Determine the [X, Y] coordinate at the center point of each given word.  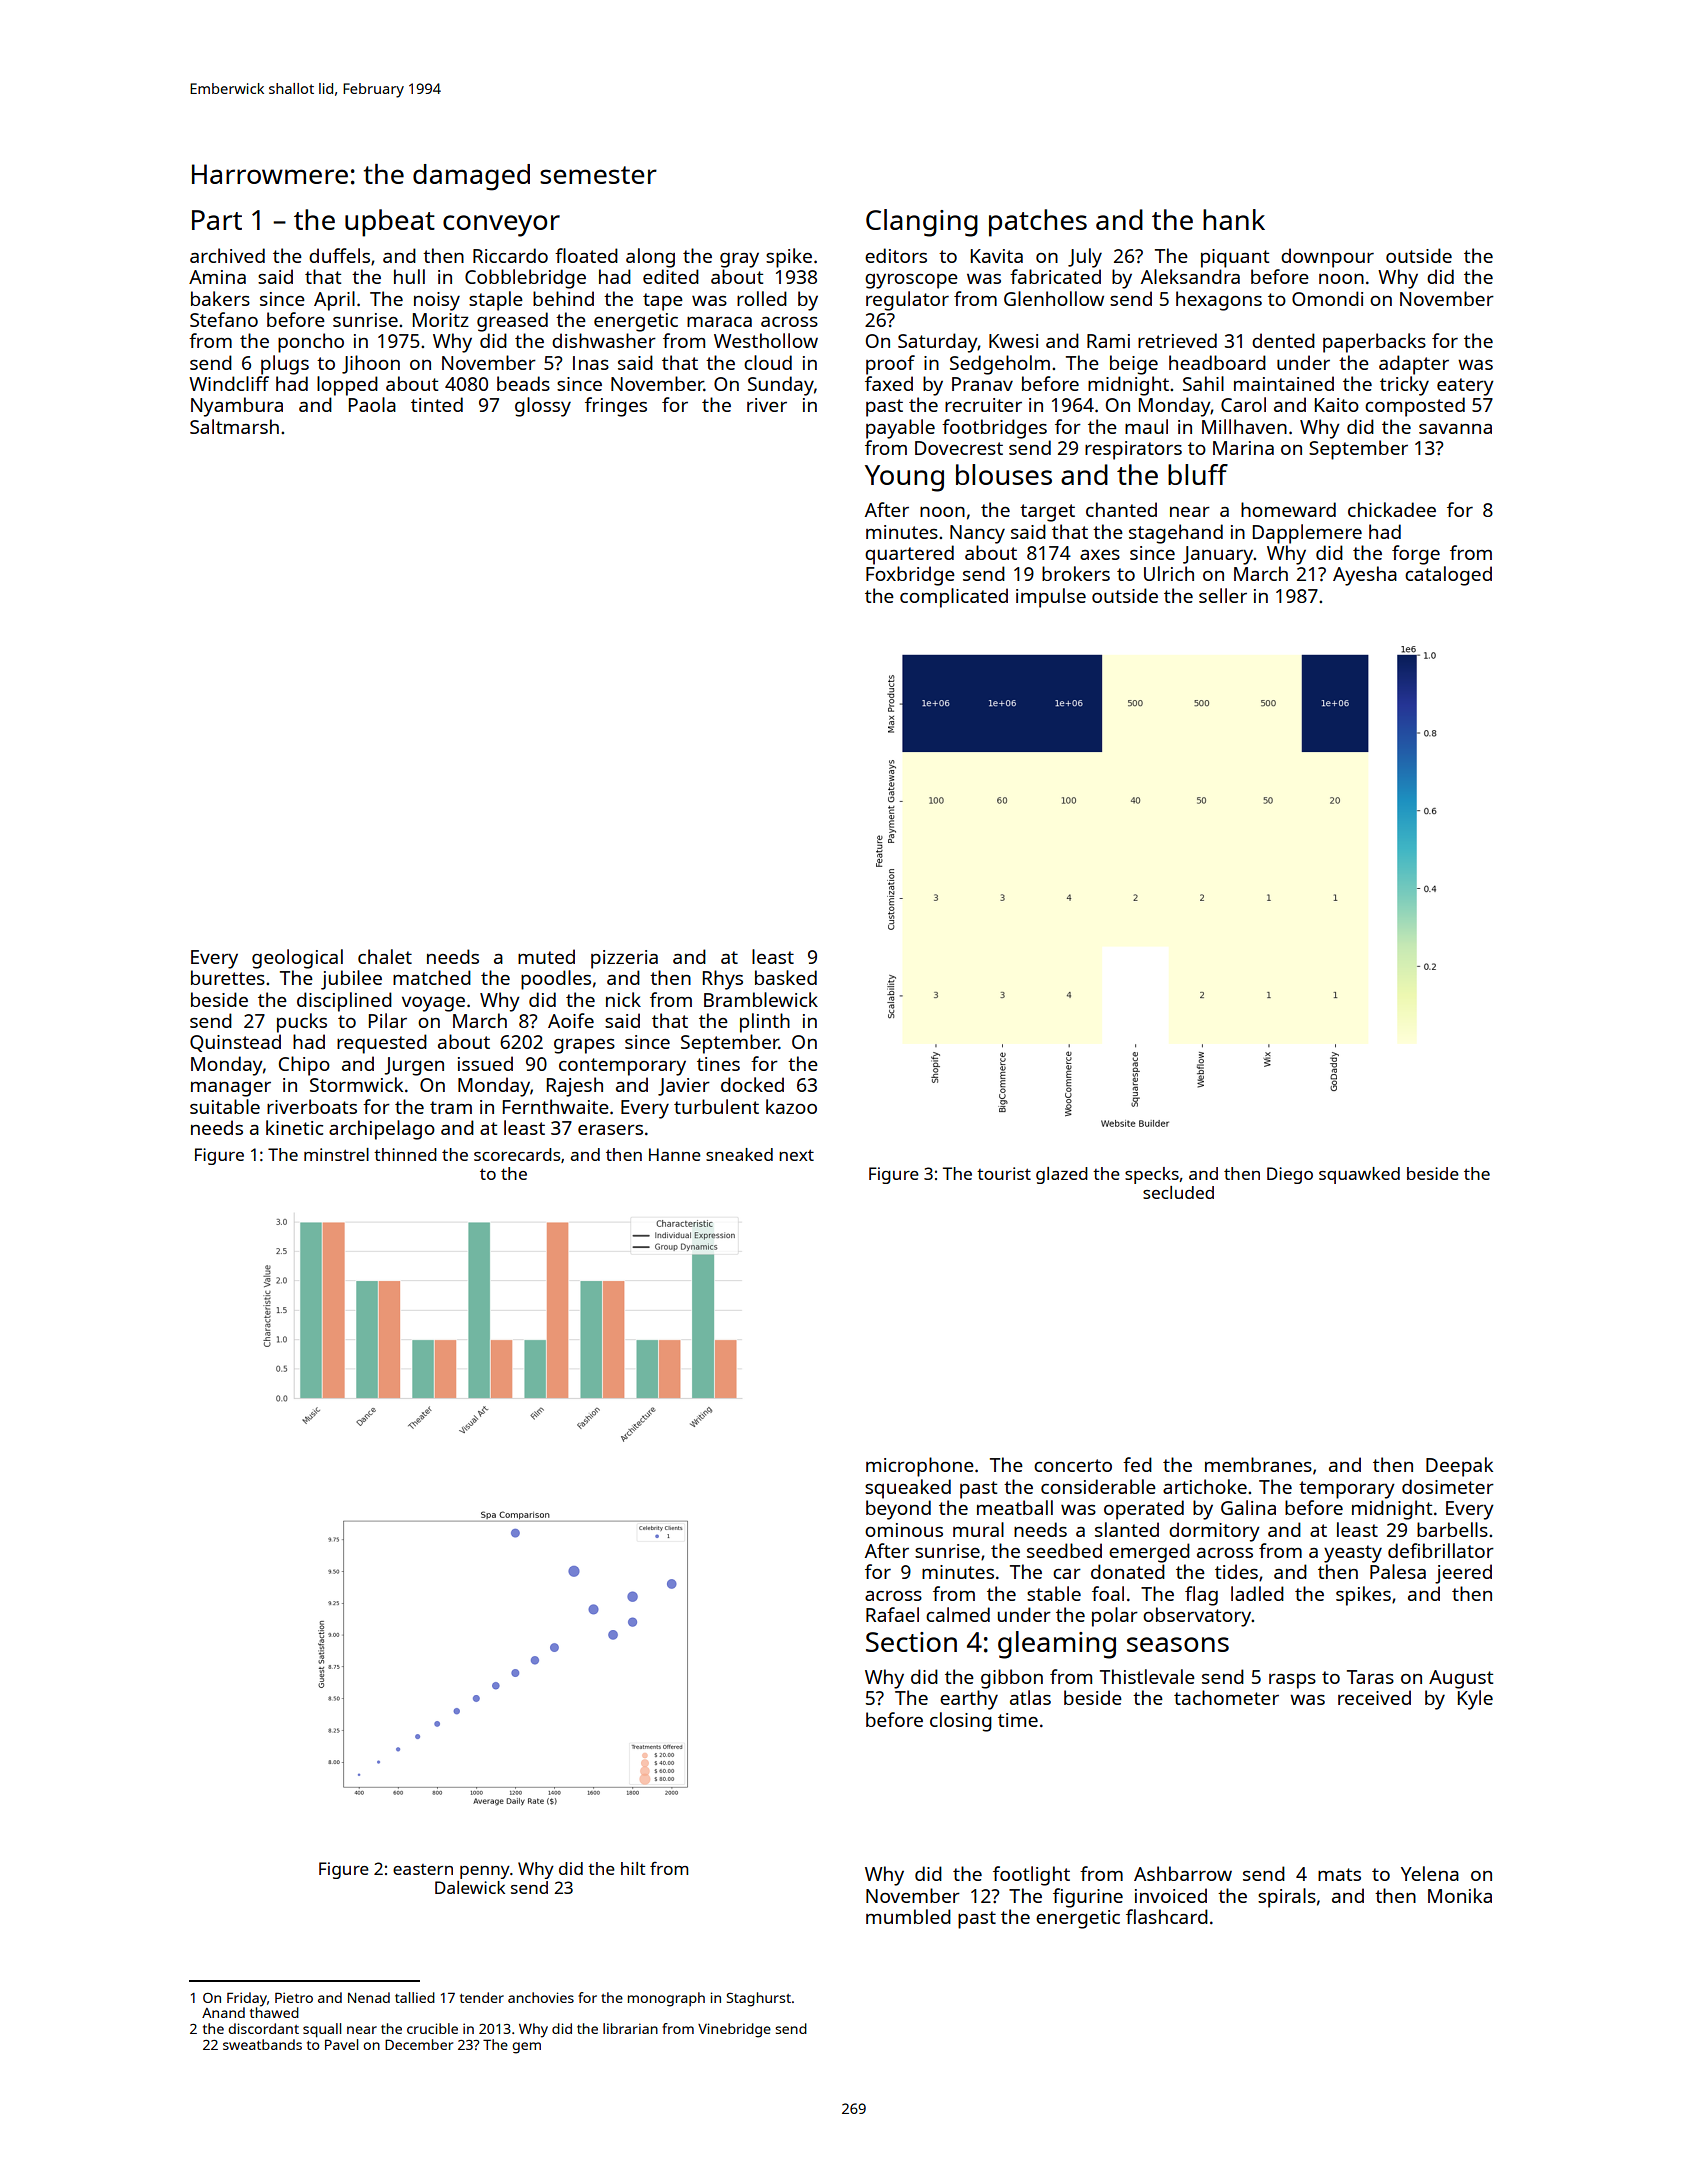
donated [1128, 1571]
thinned [405, 1154]
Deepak [1459, 1467]
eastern [423, 1869]
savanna [1455, 428]
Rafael [892, 1614]
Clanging [922, 223]
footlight [1031, 1876]
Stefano [224, 319]
